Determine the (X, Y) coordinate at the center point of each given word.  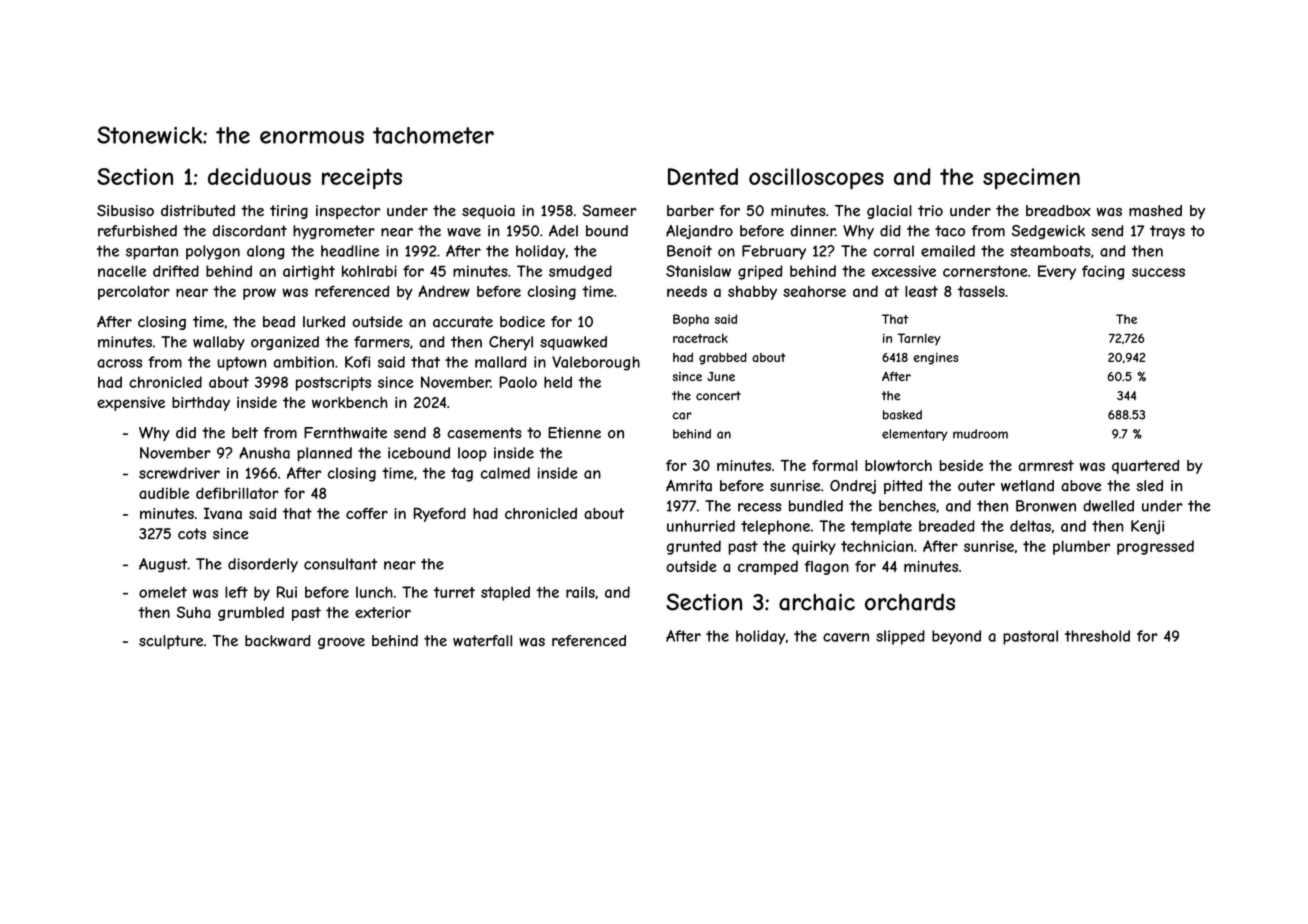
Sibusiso (125, 210)
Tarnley (919, 339)
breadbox (1058, 211)
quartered (1145, 467)
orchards (910, 602)
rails (580, 592)
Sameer (609, 210)
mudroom (980, 434)
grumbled (251, 614)
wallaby (219, 343)
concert (718, 396)
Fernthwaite (345, 433)
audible (164, 493)
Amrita (689, 486)
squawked (573, 343)
